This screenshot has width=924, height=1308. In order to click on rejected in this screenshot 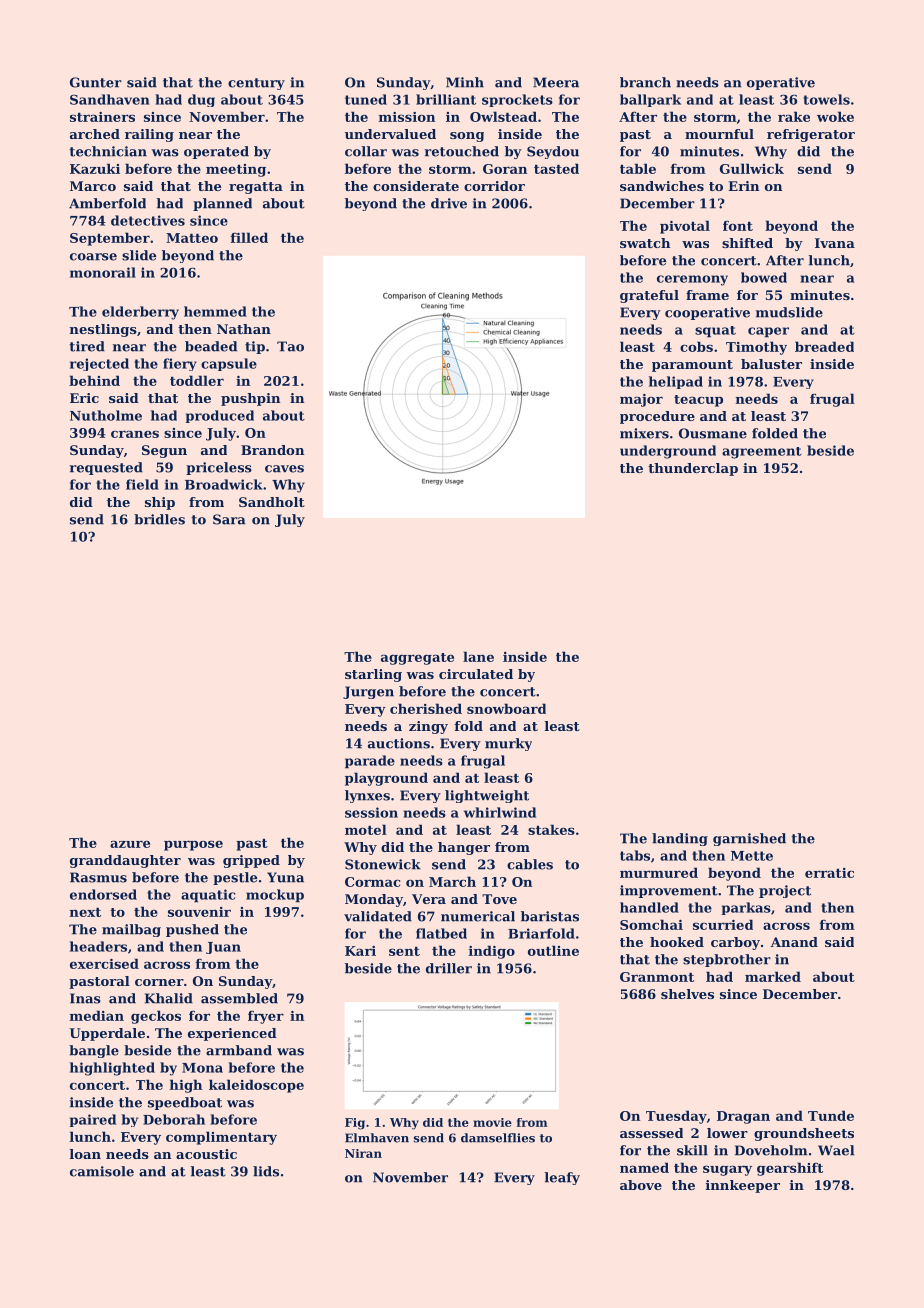, I will do `click(99, 364)`.
